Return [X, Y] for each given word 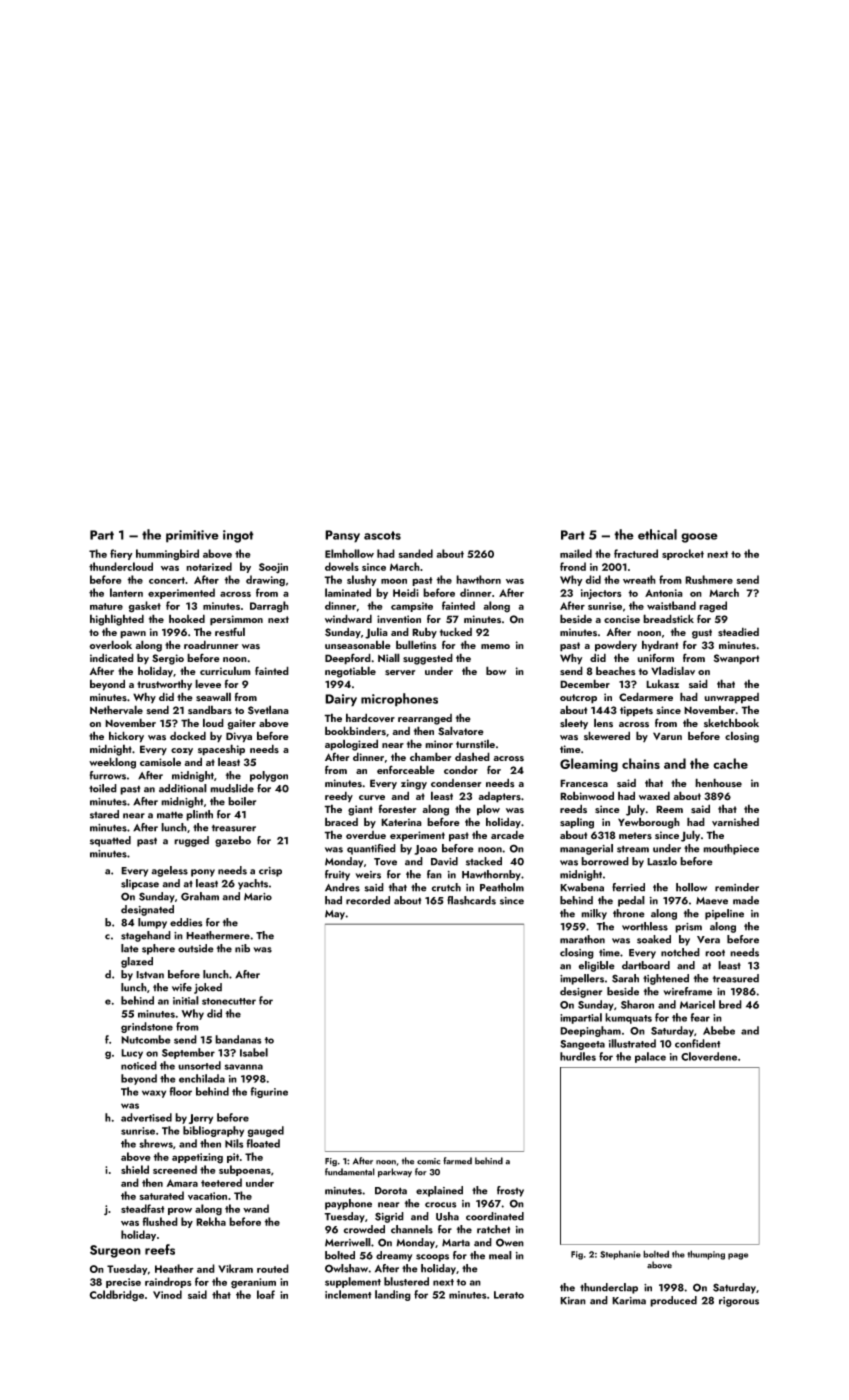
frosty [510, 1191]
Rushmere [709, 579]
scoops [432, 1258]
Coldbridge [117, 1296]
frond [573, 566]
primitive [192, 536]
